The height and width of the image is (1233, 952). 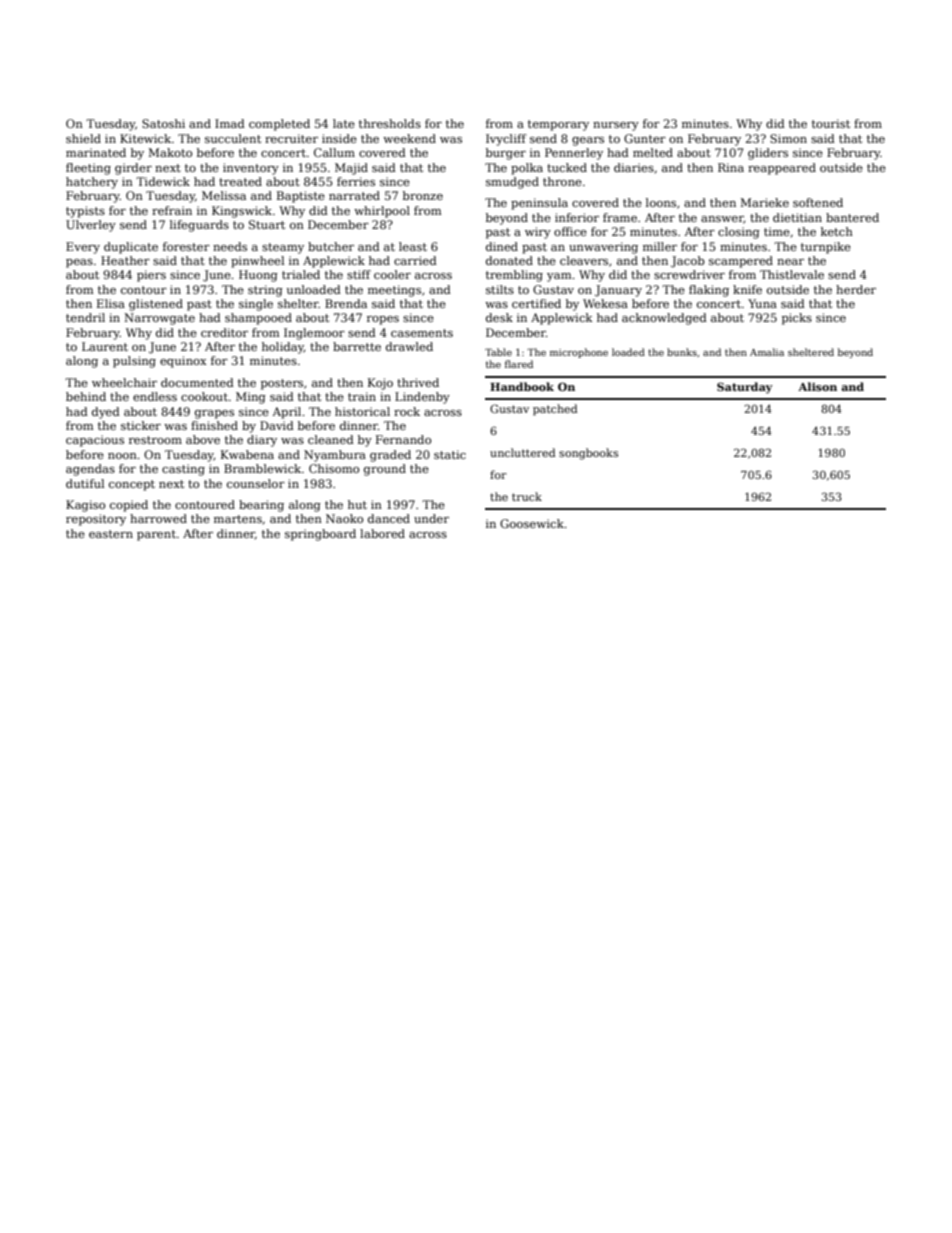 What do you see at coordinates (831, 123) in the image?
I see `tourist` at bounding box center [831, 123].
